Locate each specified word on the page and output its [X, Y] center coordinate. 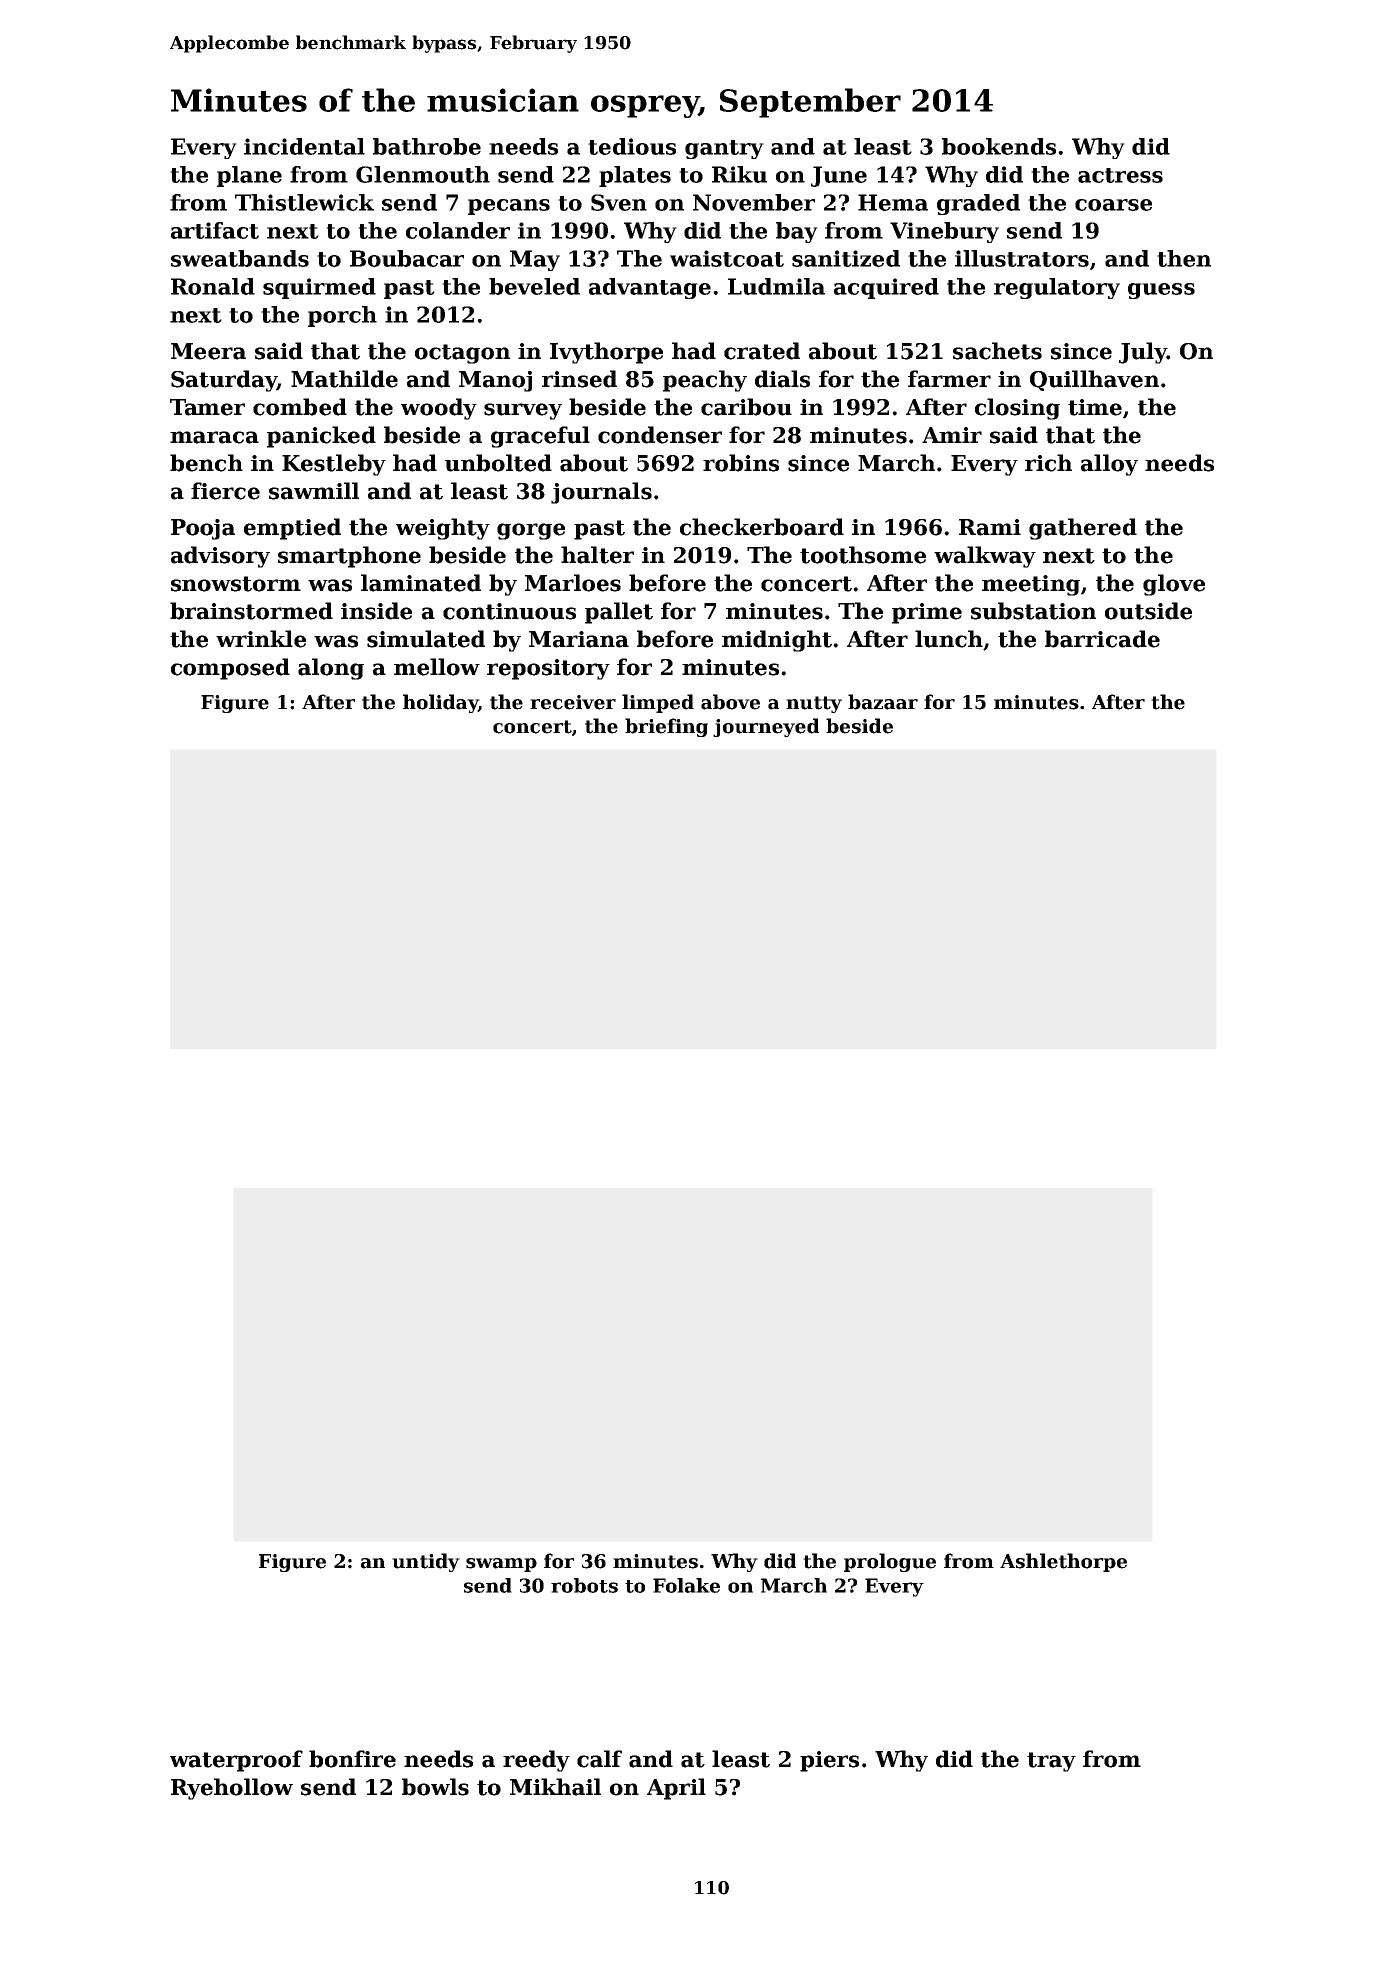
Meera [208, 351]
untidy [426, 1562]
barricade [1102, 639]
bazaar [883, 702]
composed [230, 669]
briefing [666, 727]
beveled [534, 286]
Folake [686, 1585]
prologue [890, 1562]
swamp [501, 1565]
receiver [573, 702]
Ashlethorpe [1063, 1562]
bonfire [352, 1759]
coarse [1113, 205]
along [331, 669]
